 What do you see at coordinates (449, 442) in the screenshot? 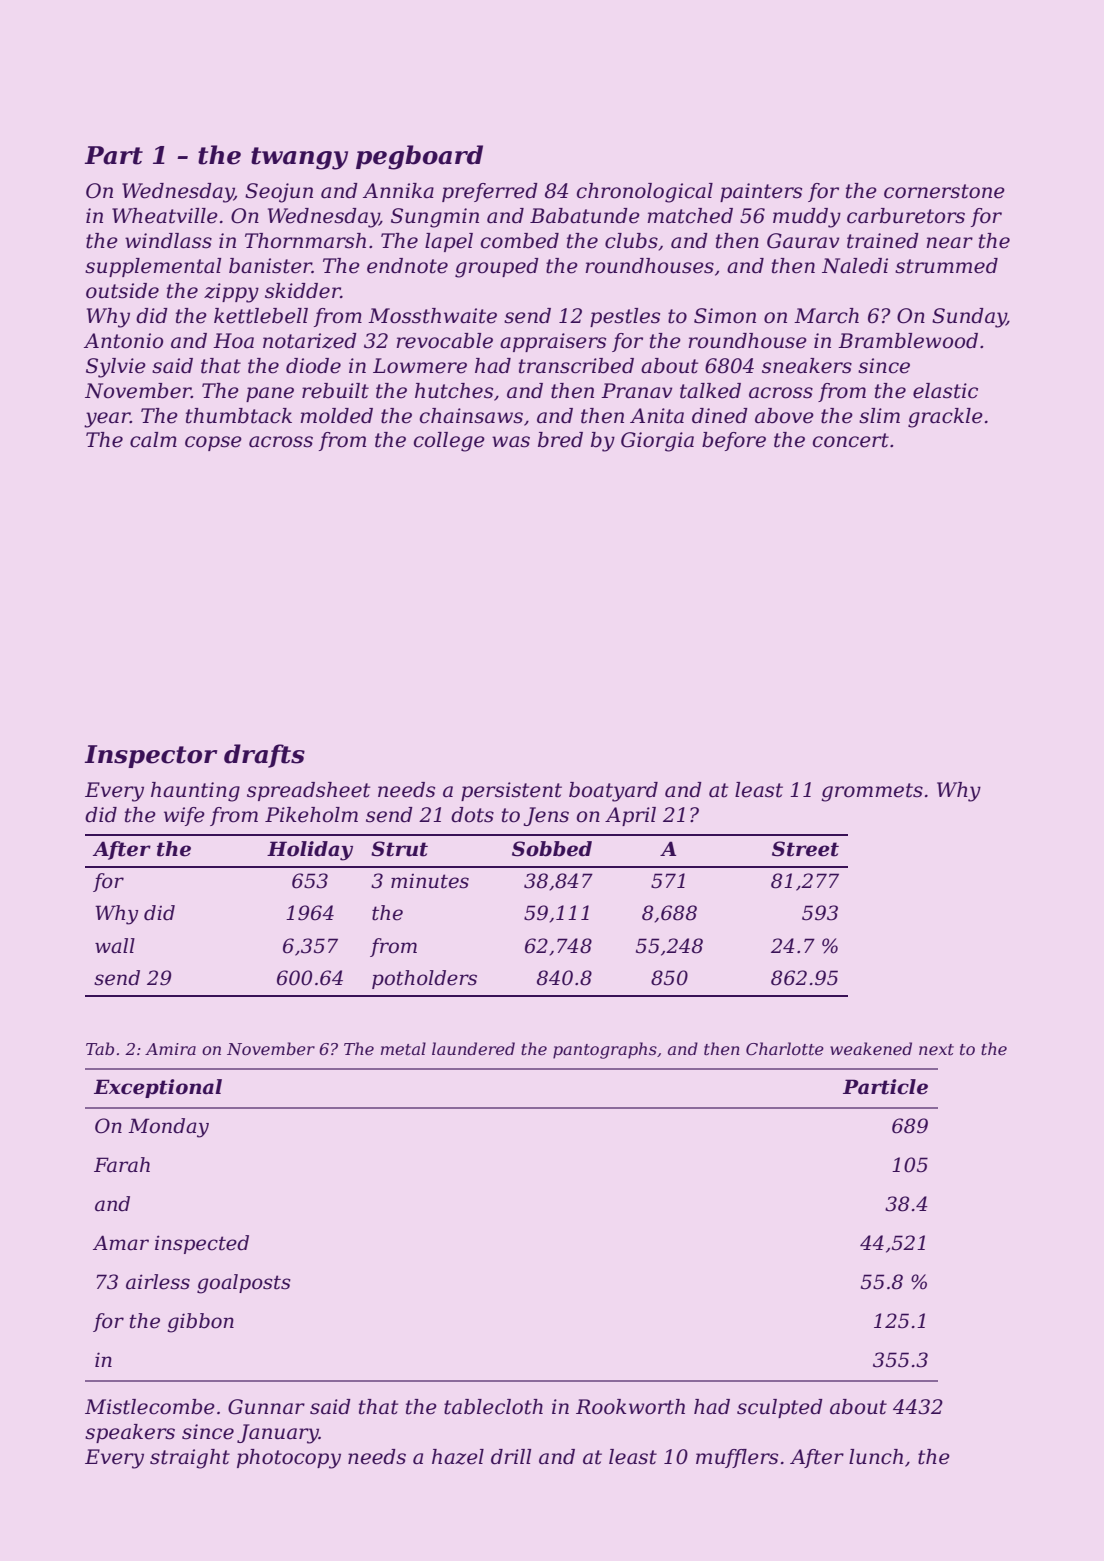
I see `college` at bounding box center [449, 442].
